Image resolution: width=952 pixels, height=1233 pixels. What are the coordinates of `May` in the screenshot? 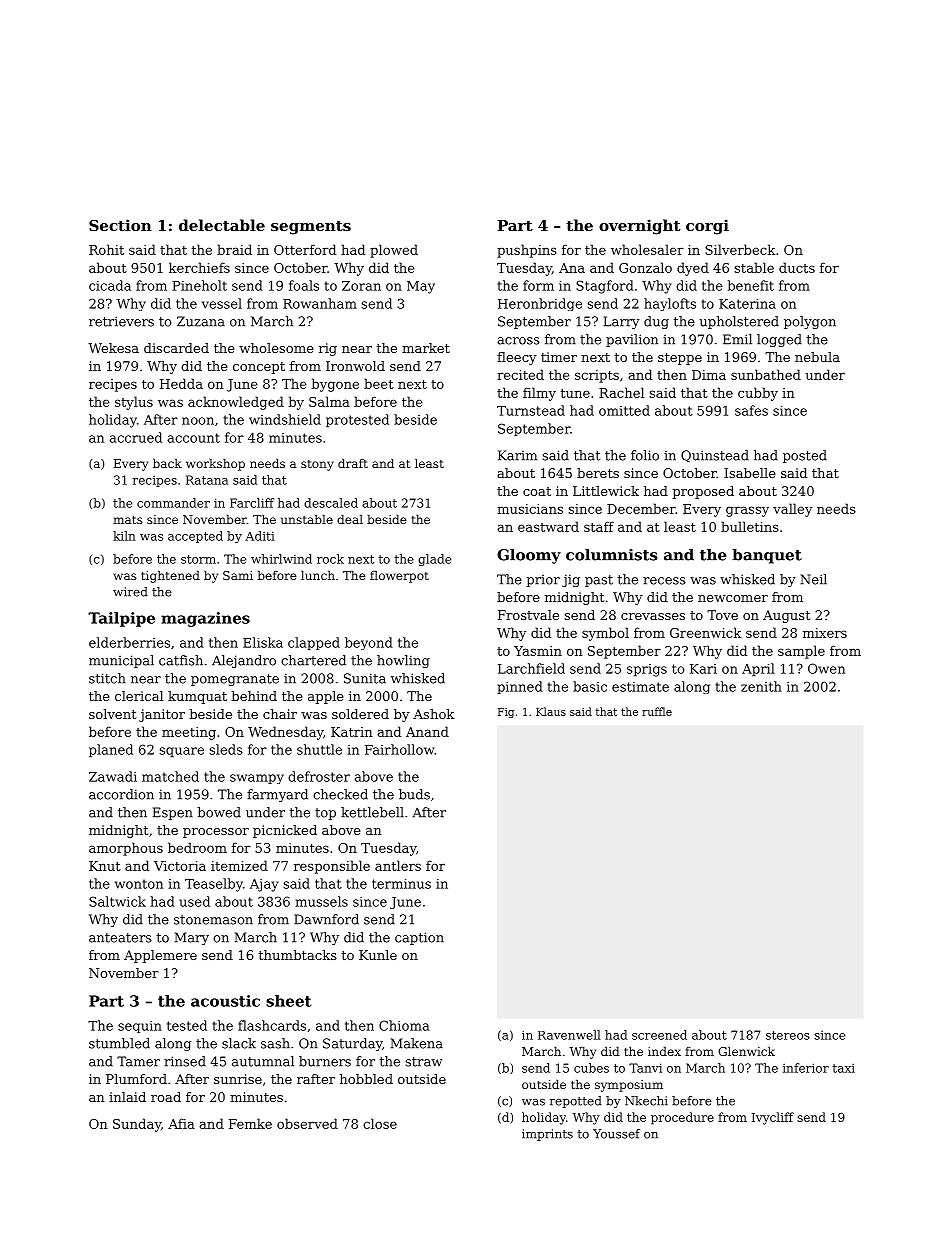 It's located at (421, 287).
